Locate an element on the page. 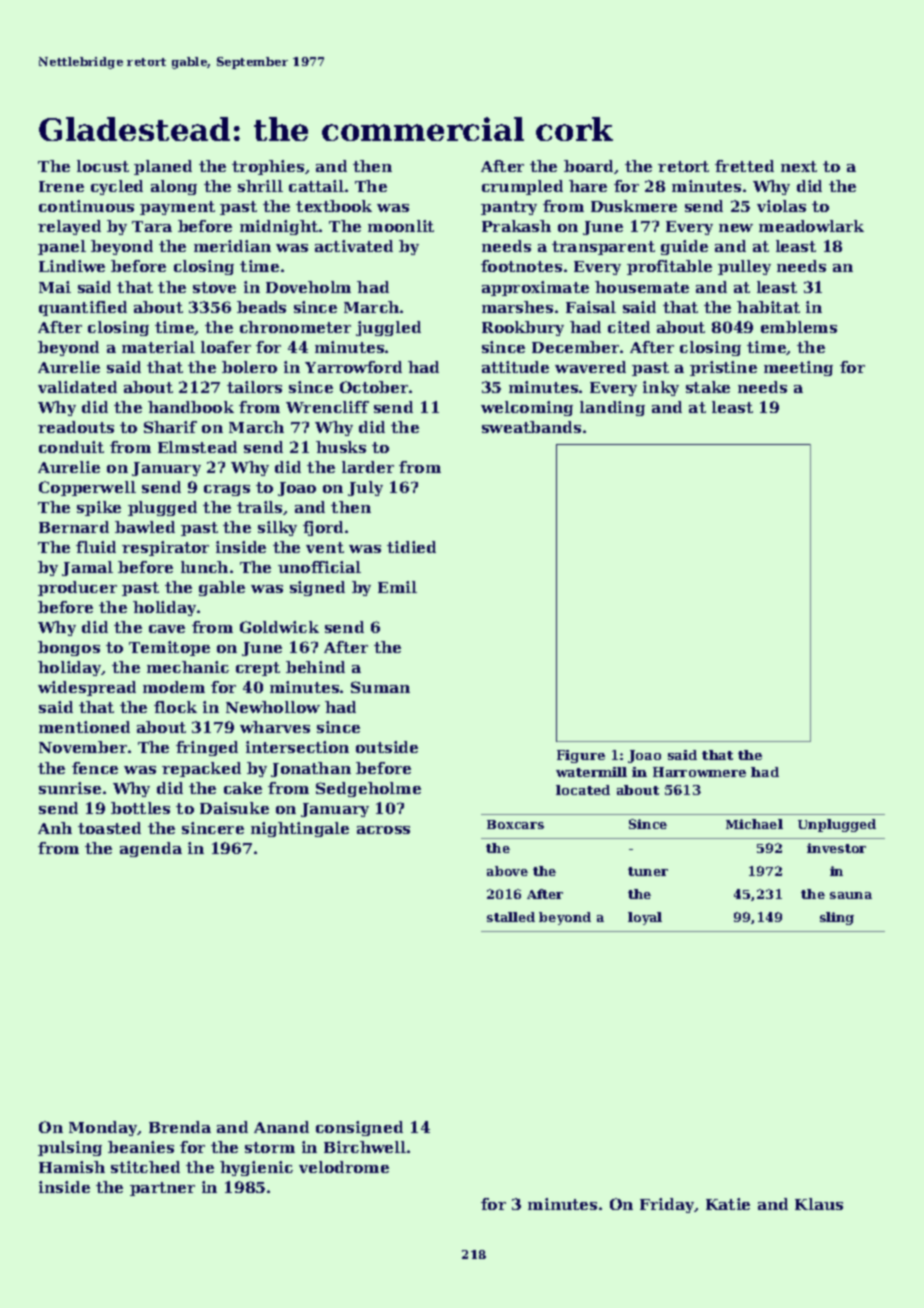  Michael is located at coordinates (754, 824).
